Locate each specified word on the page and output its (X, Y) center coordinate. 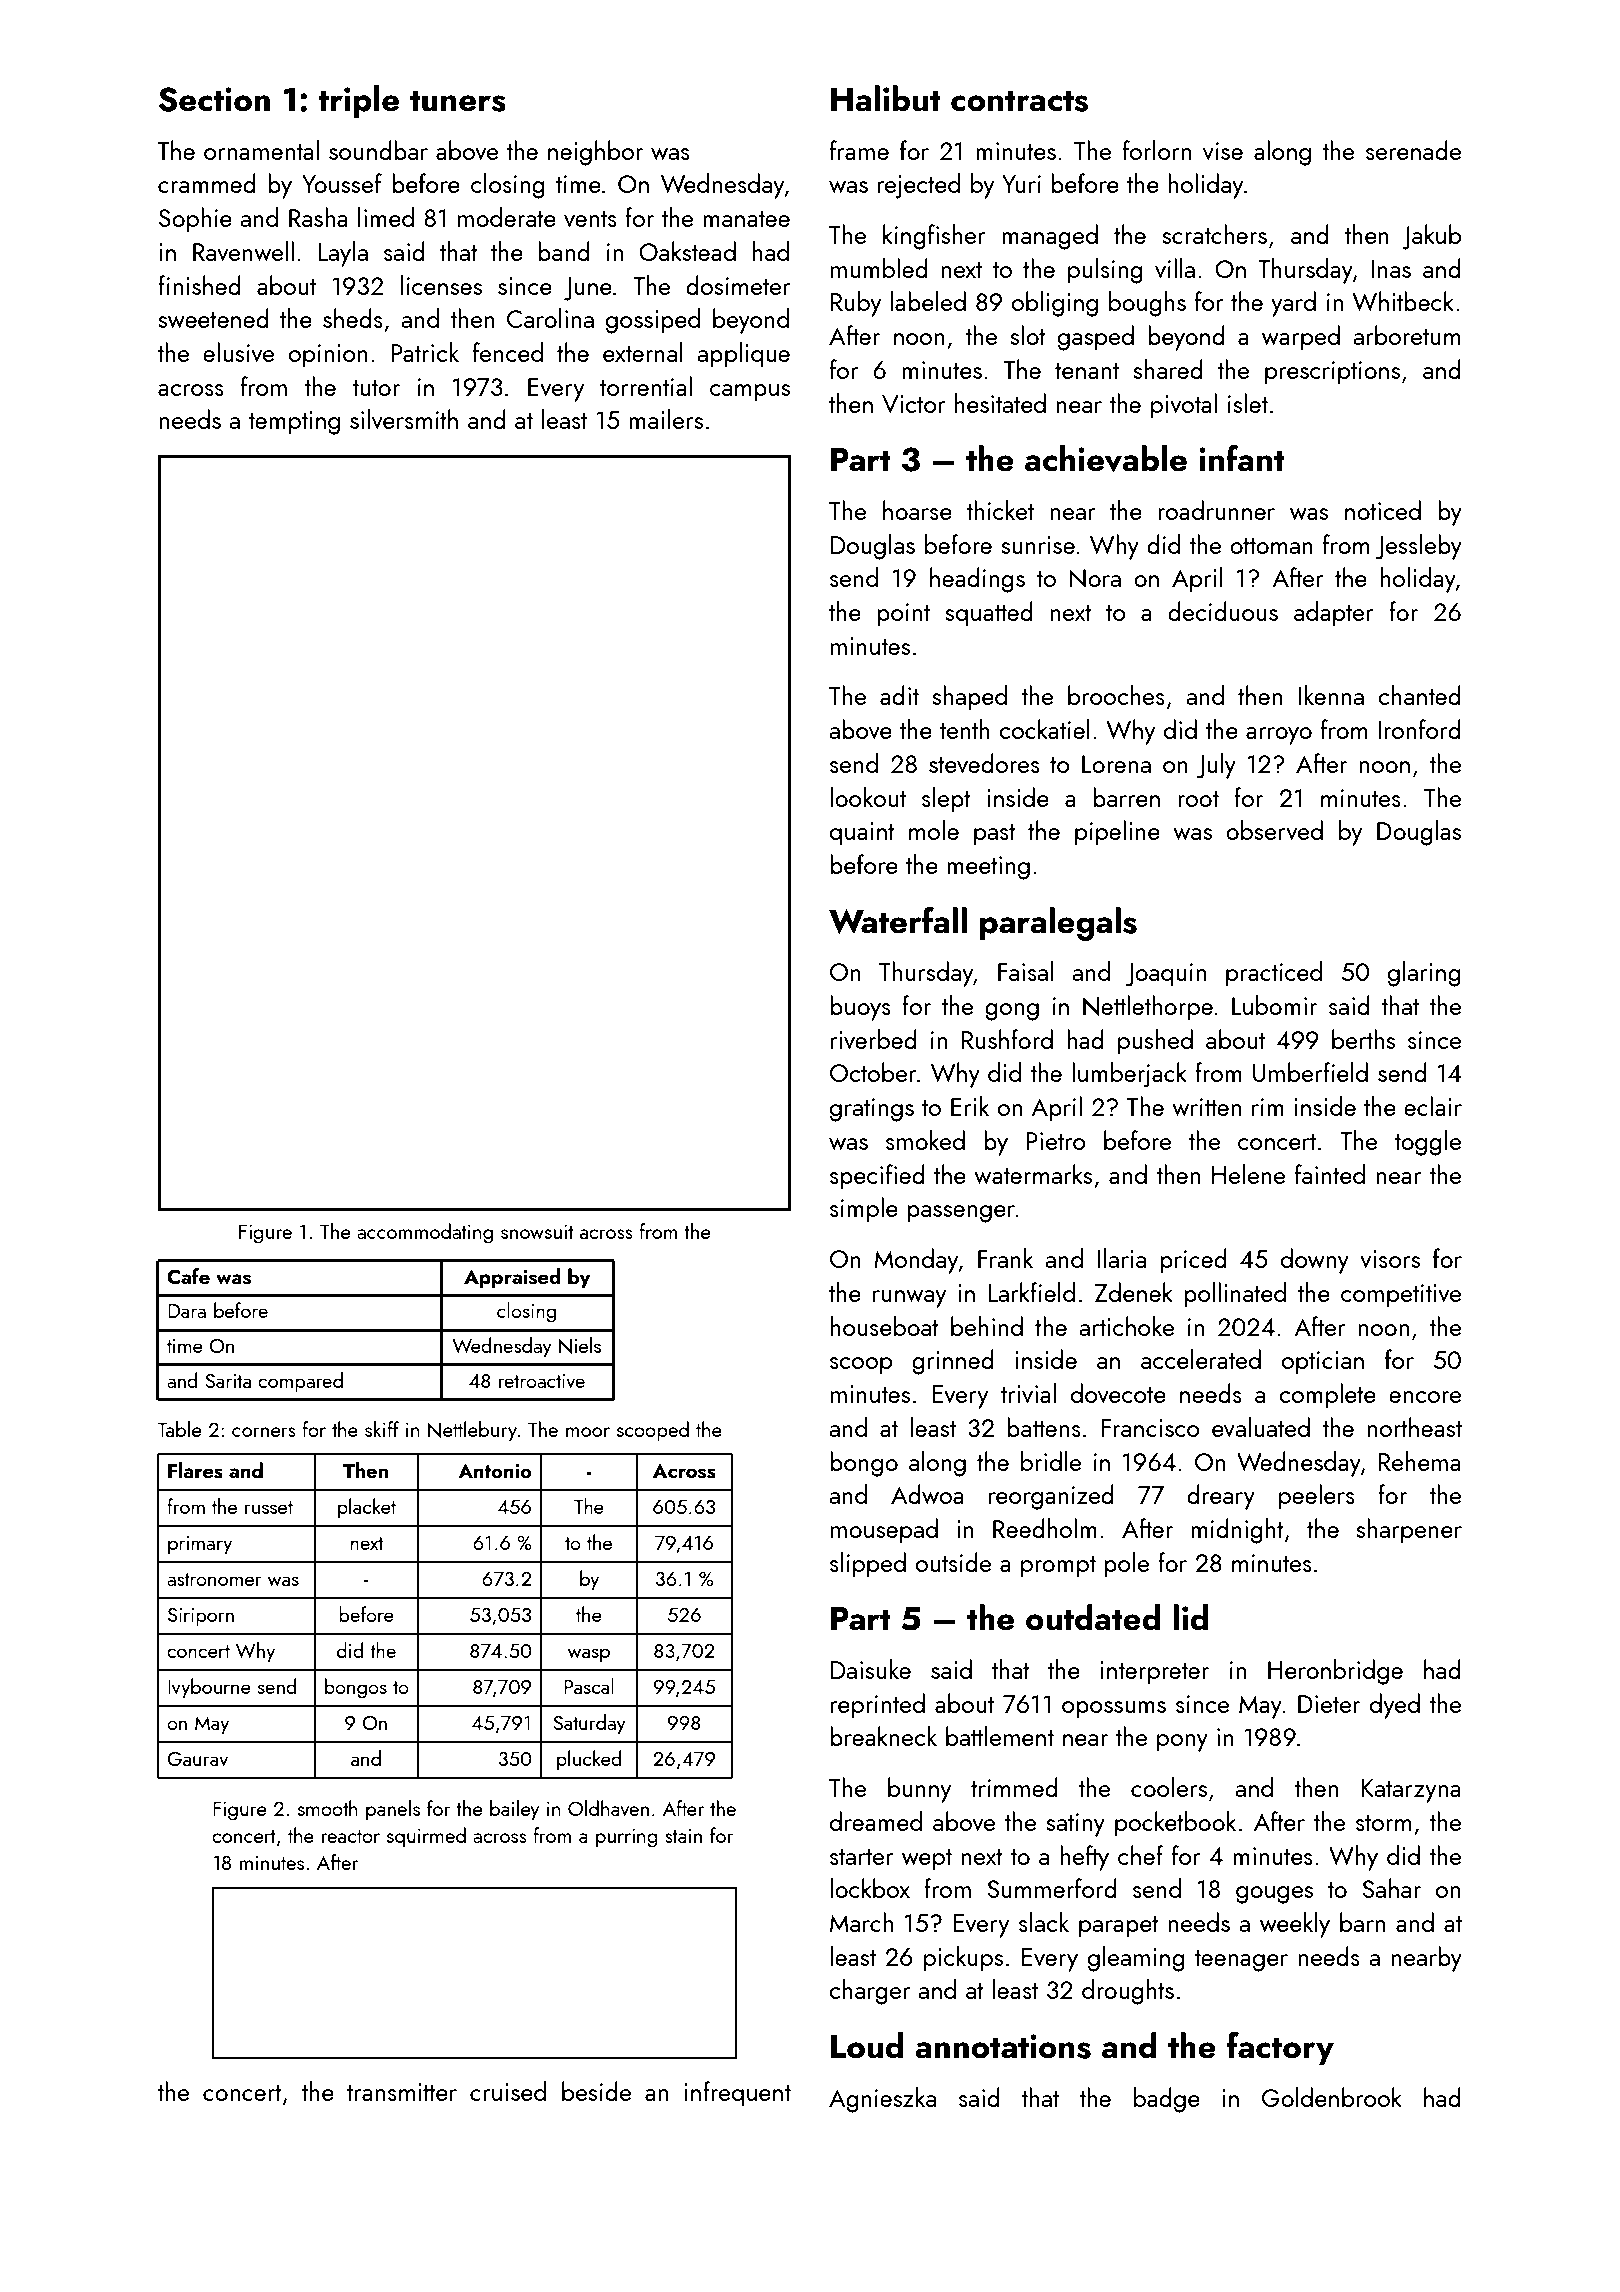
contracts (1019, 101)
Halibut (886, 98)
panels (393, 1810)
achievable (1106, 459)
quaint (862, 834)
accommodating (425, 1233)
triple (358, 102)
